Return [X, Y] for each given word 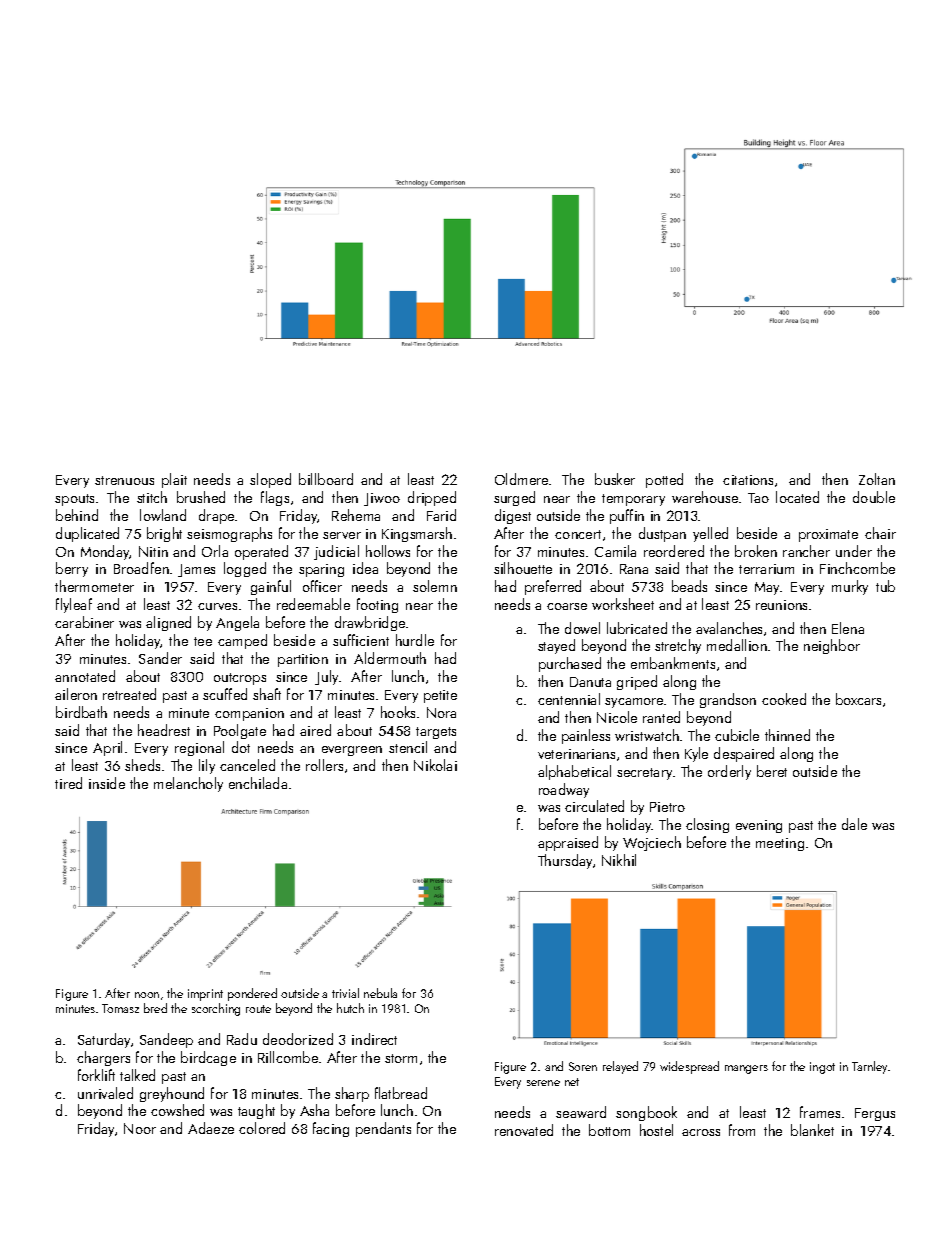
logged [245, 569]
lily [207, 766]
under [854, 551]
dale [854, 824]
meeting [780, 844]
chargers [103, 1058]
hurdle [415, 640]
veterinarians [576, 754]
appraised [568, 843]
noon [147, 995]
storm [401, 1058]
